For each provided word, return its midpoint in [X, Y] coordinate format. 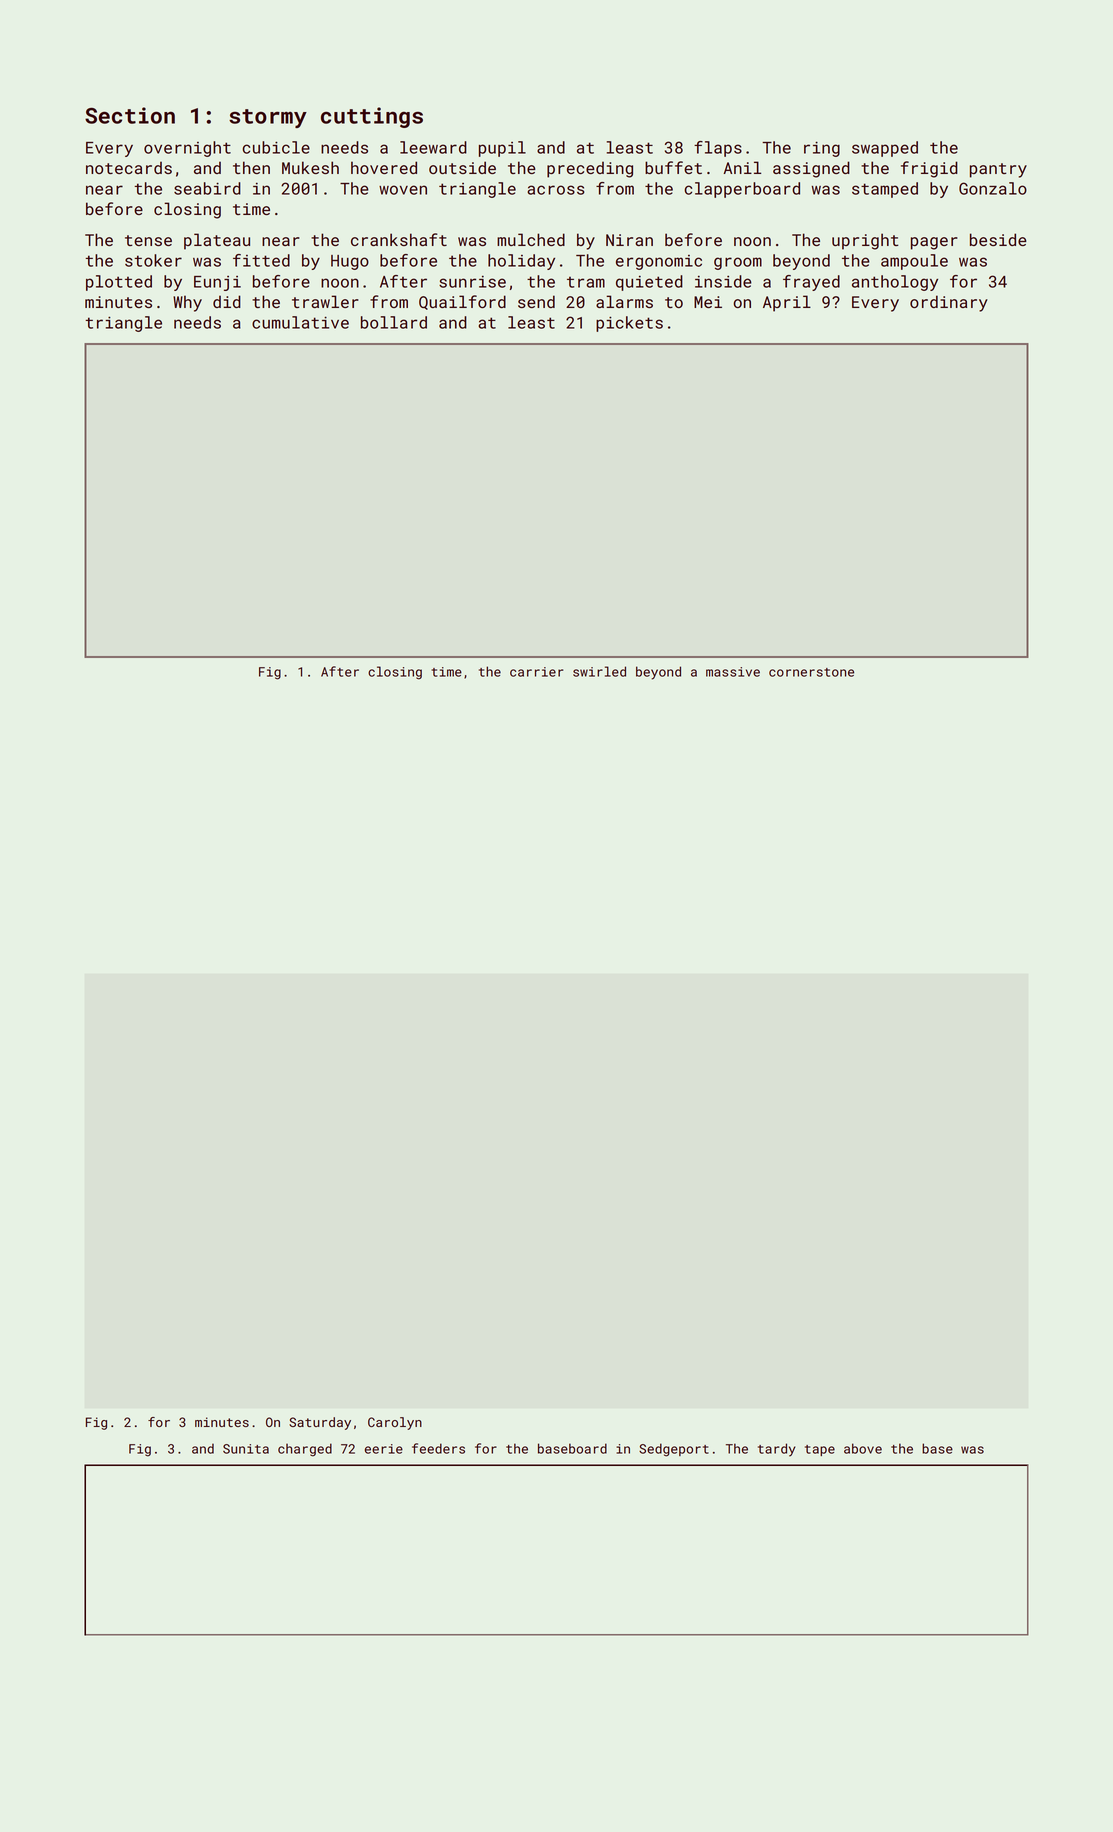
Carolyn [395, 1423]
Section [130, 115]
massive [733, 672]
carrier [536, 672]
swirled [599, 671]
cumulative [300, 322]
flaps [718, 149]
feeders [438, 1448]
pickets [629, 324]
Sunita [246, 1449]
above [863, 1448]
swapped [885, 149]
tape [820, 1450]
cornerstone [811, 672]
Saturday [320, 1423]
